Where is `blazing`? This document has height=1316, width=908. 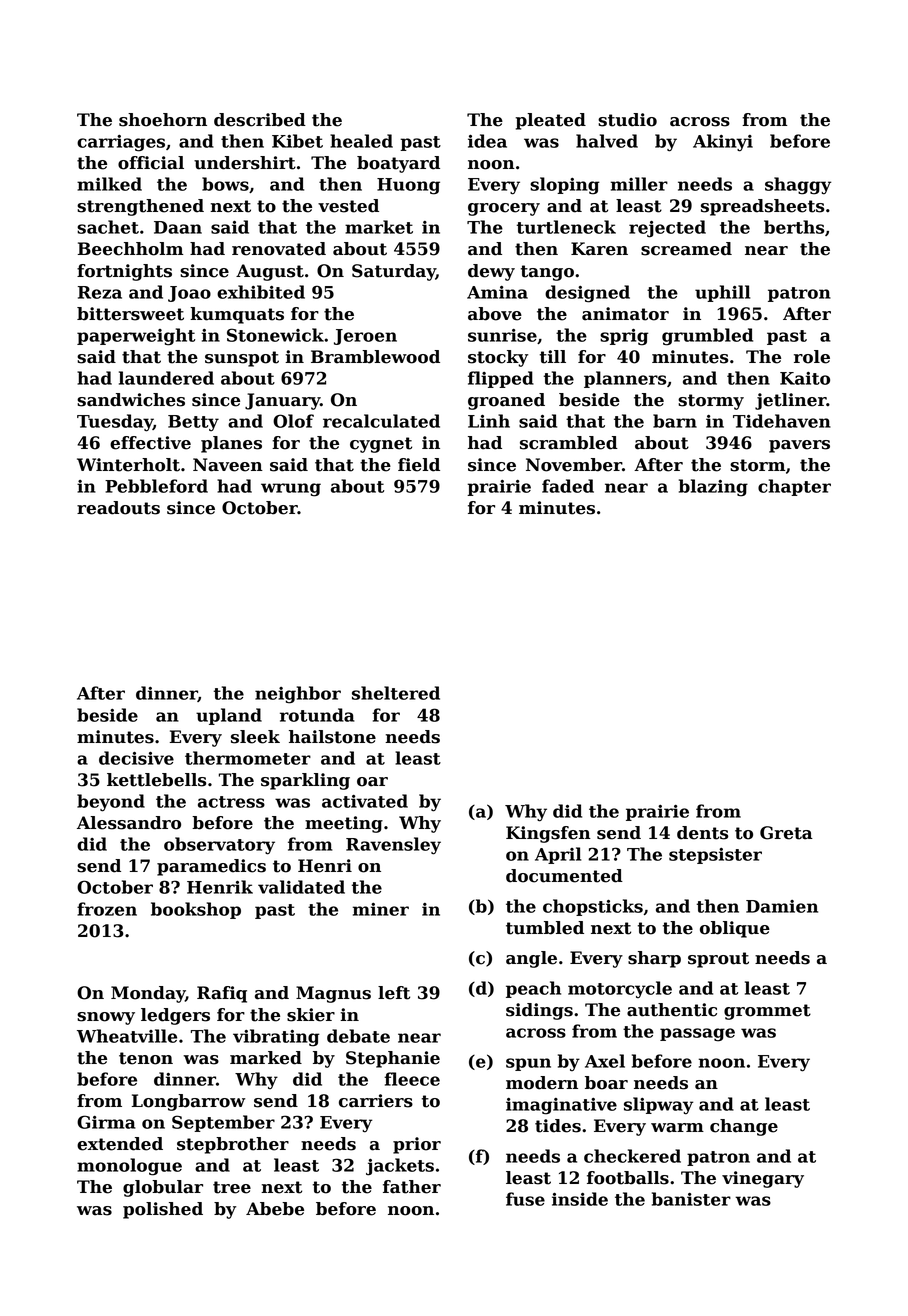 blazing is located at coordinates (713, 488).
